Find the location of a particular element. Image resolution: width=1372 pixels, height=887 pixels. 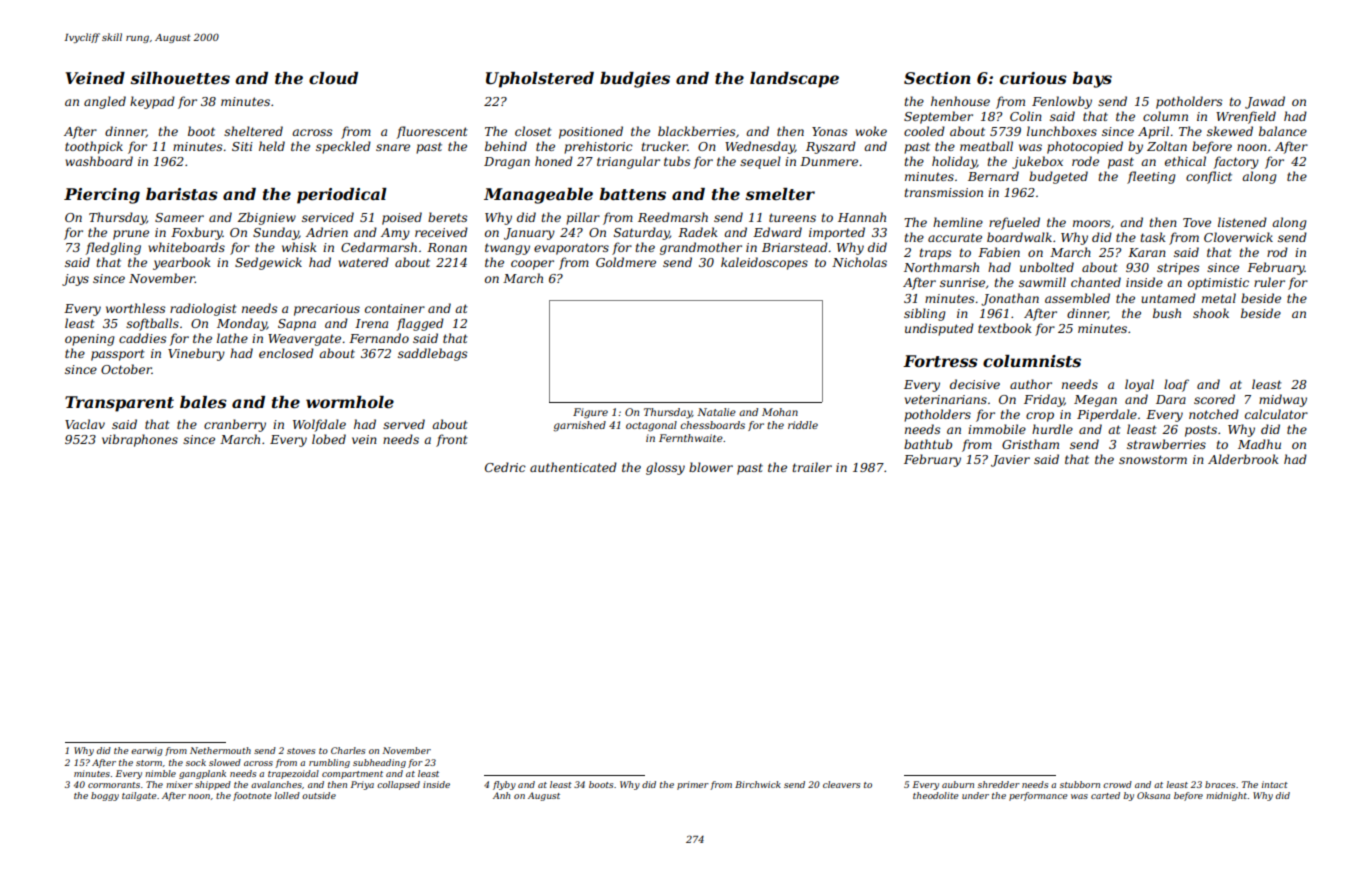

wormhole is located at coordinates (350, 402).
